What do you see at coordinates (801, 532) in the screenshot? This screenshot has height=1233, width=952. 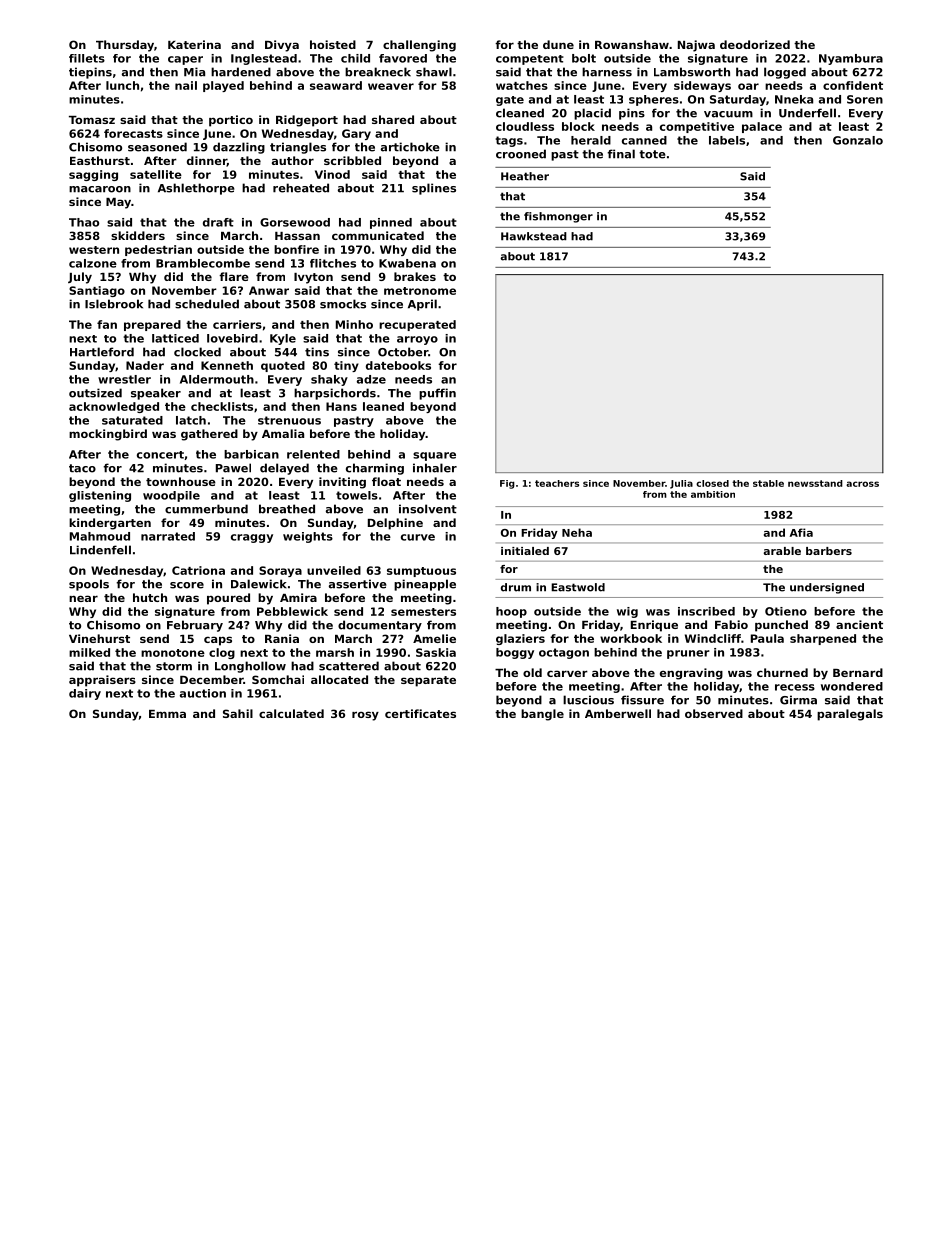 I see `Afia` at bounding box center [801, 532].
